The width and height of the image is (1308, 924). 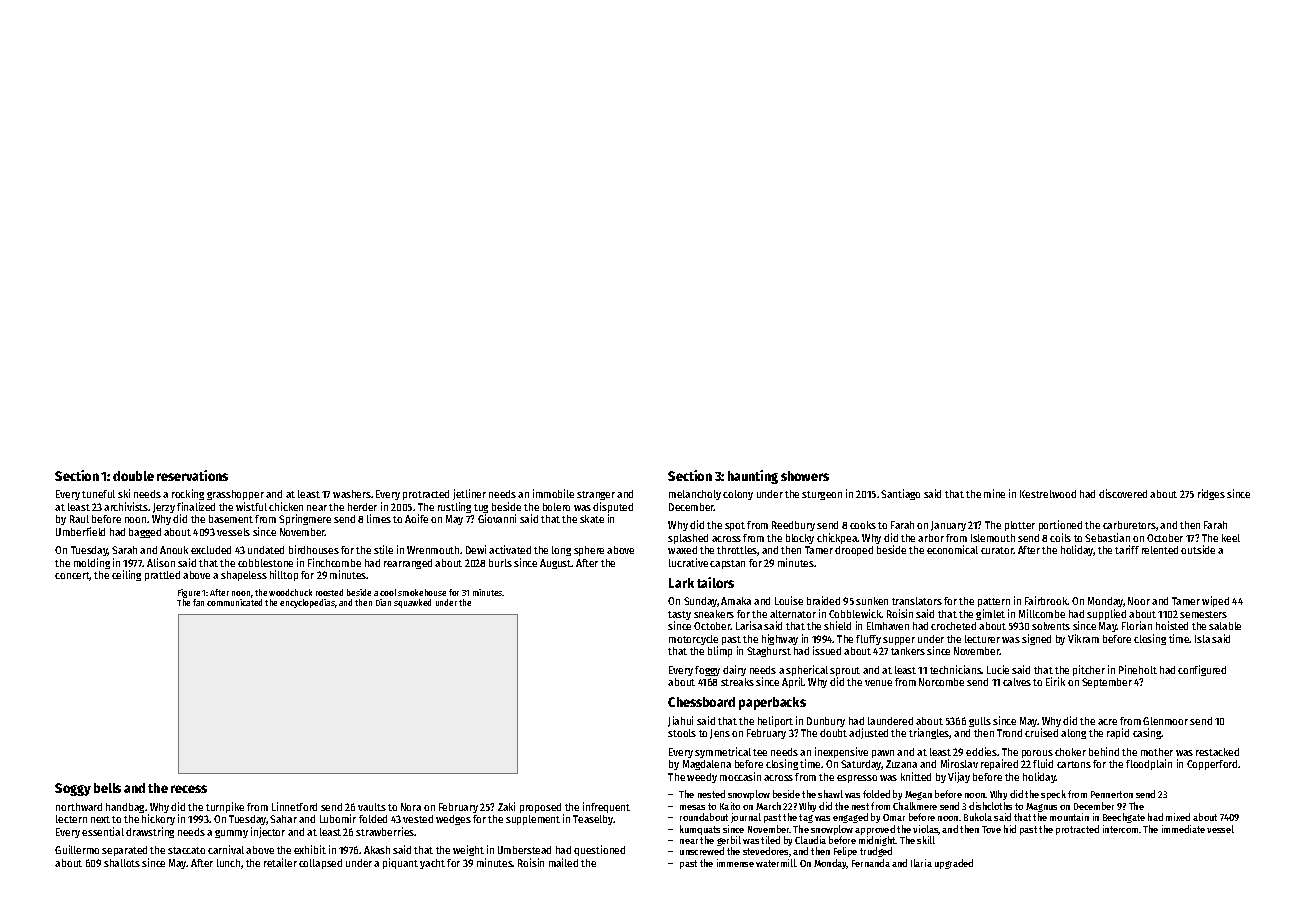 I want to click on injector, so click(x=268, y=832).
